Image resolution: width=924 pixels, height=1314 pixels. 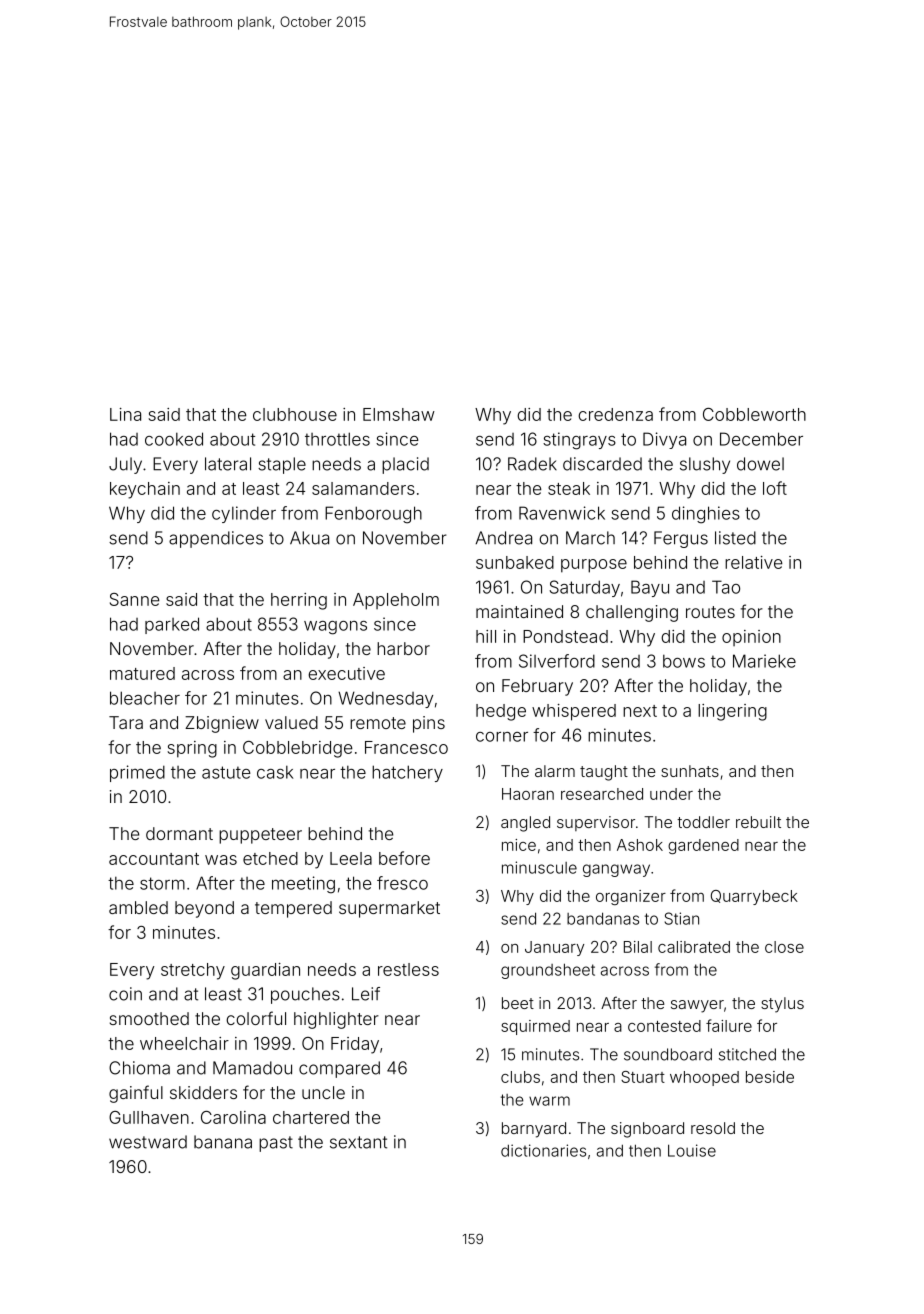 I want to click on Radek, so click(x=532, y=464).
